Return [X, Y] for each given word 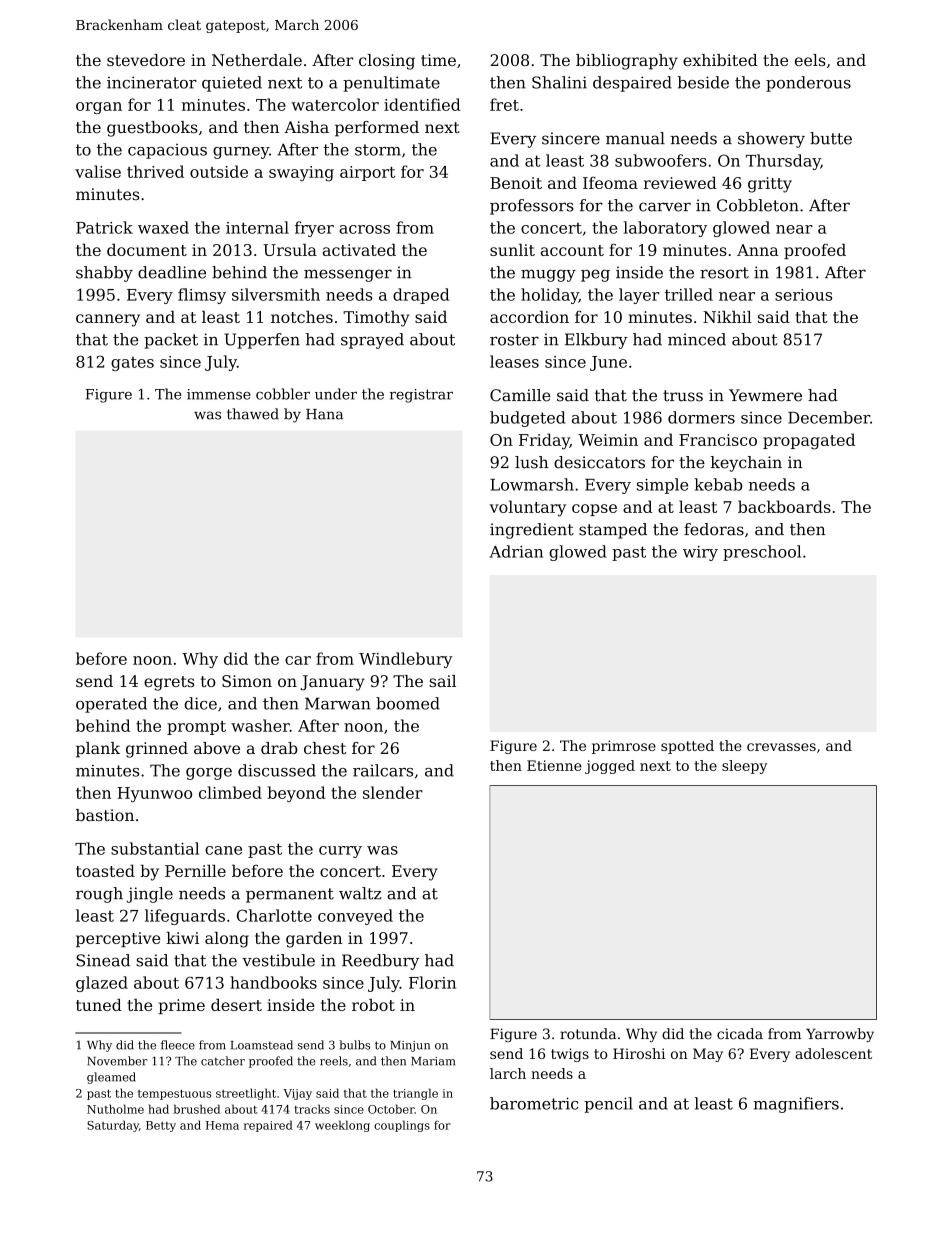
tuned [99, 1005]
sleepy [744, 767]
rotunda [588, 1034]
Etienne [554, 765]
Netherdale [257, 60]
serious [803, 295]
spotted [687, 747]
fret [504, 104]
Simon [247, 681]
